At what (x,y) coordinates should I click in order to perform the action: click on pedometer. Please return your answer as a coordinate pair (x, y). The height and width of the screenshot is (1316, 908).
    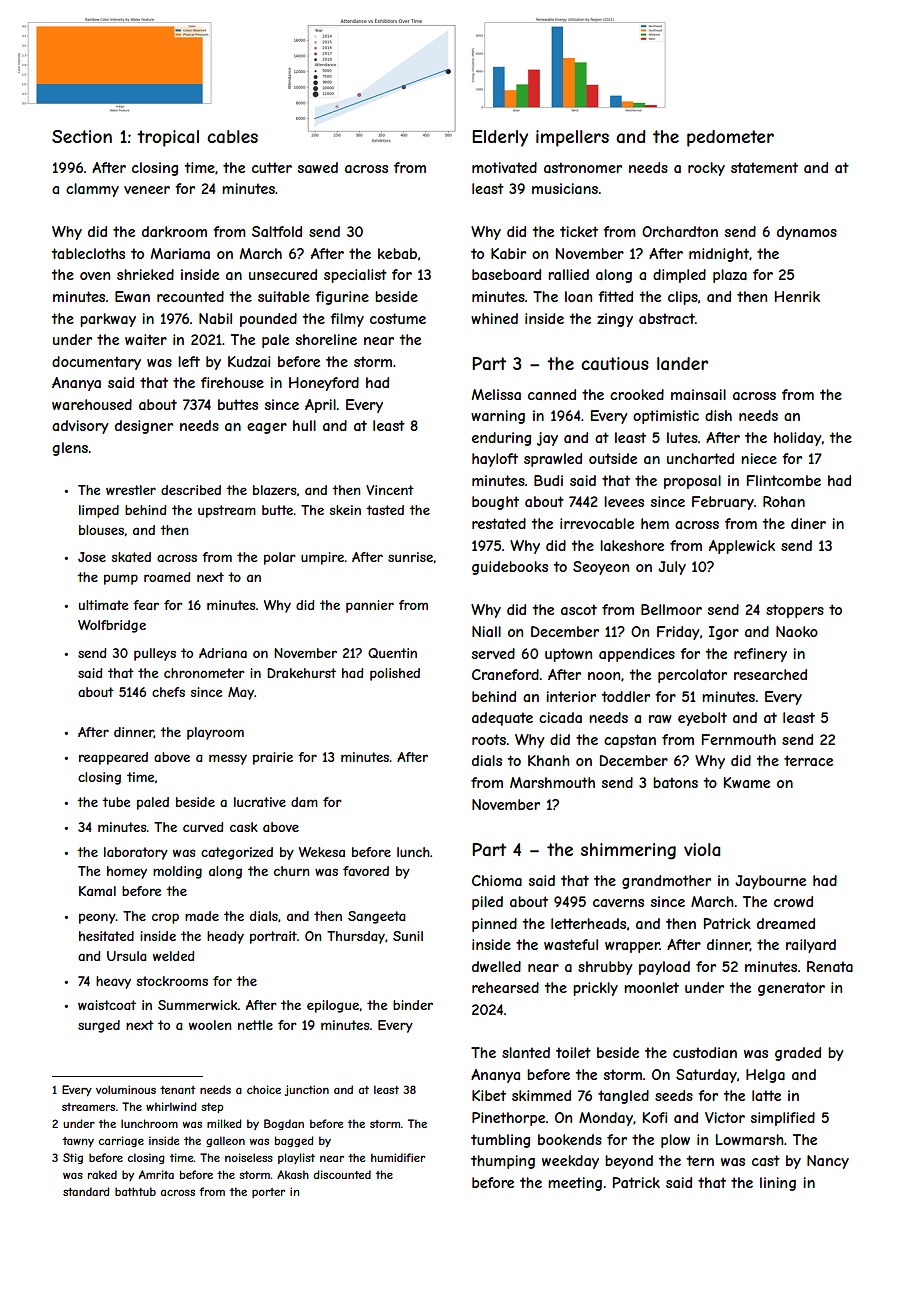
    Looking at the image, I should click on (730, 138).
